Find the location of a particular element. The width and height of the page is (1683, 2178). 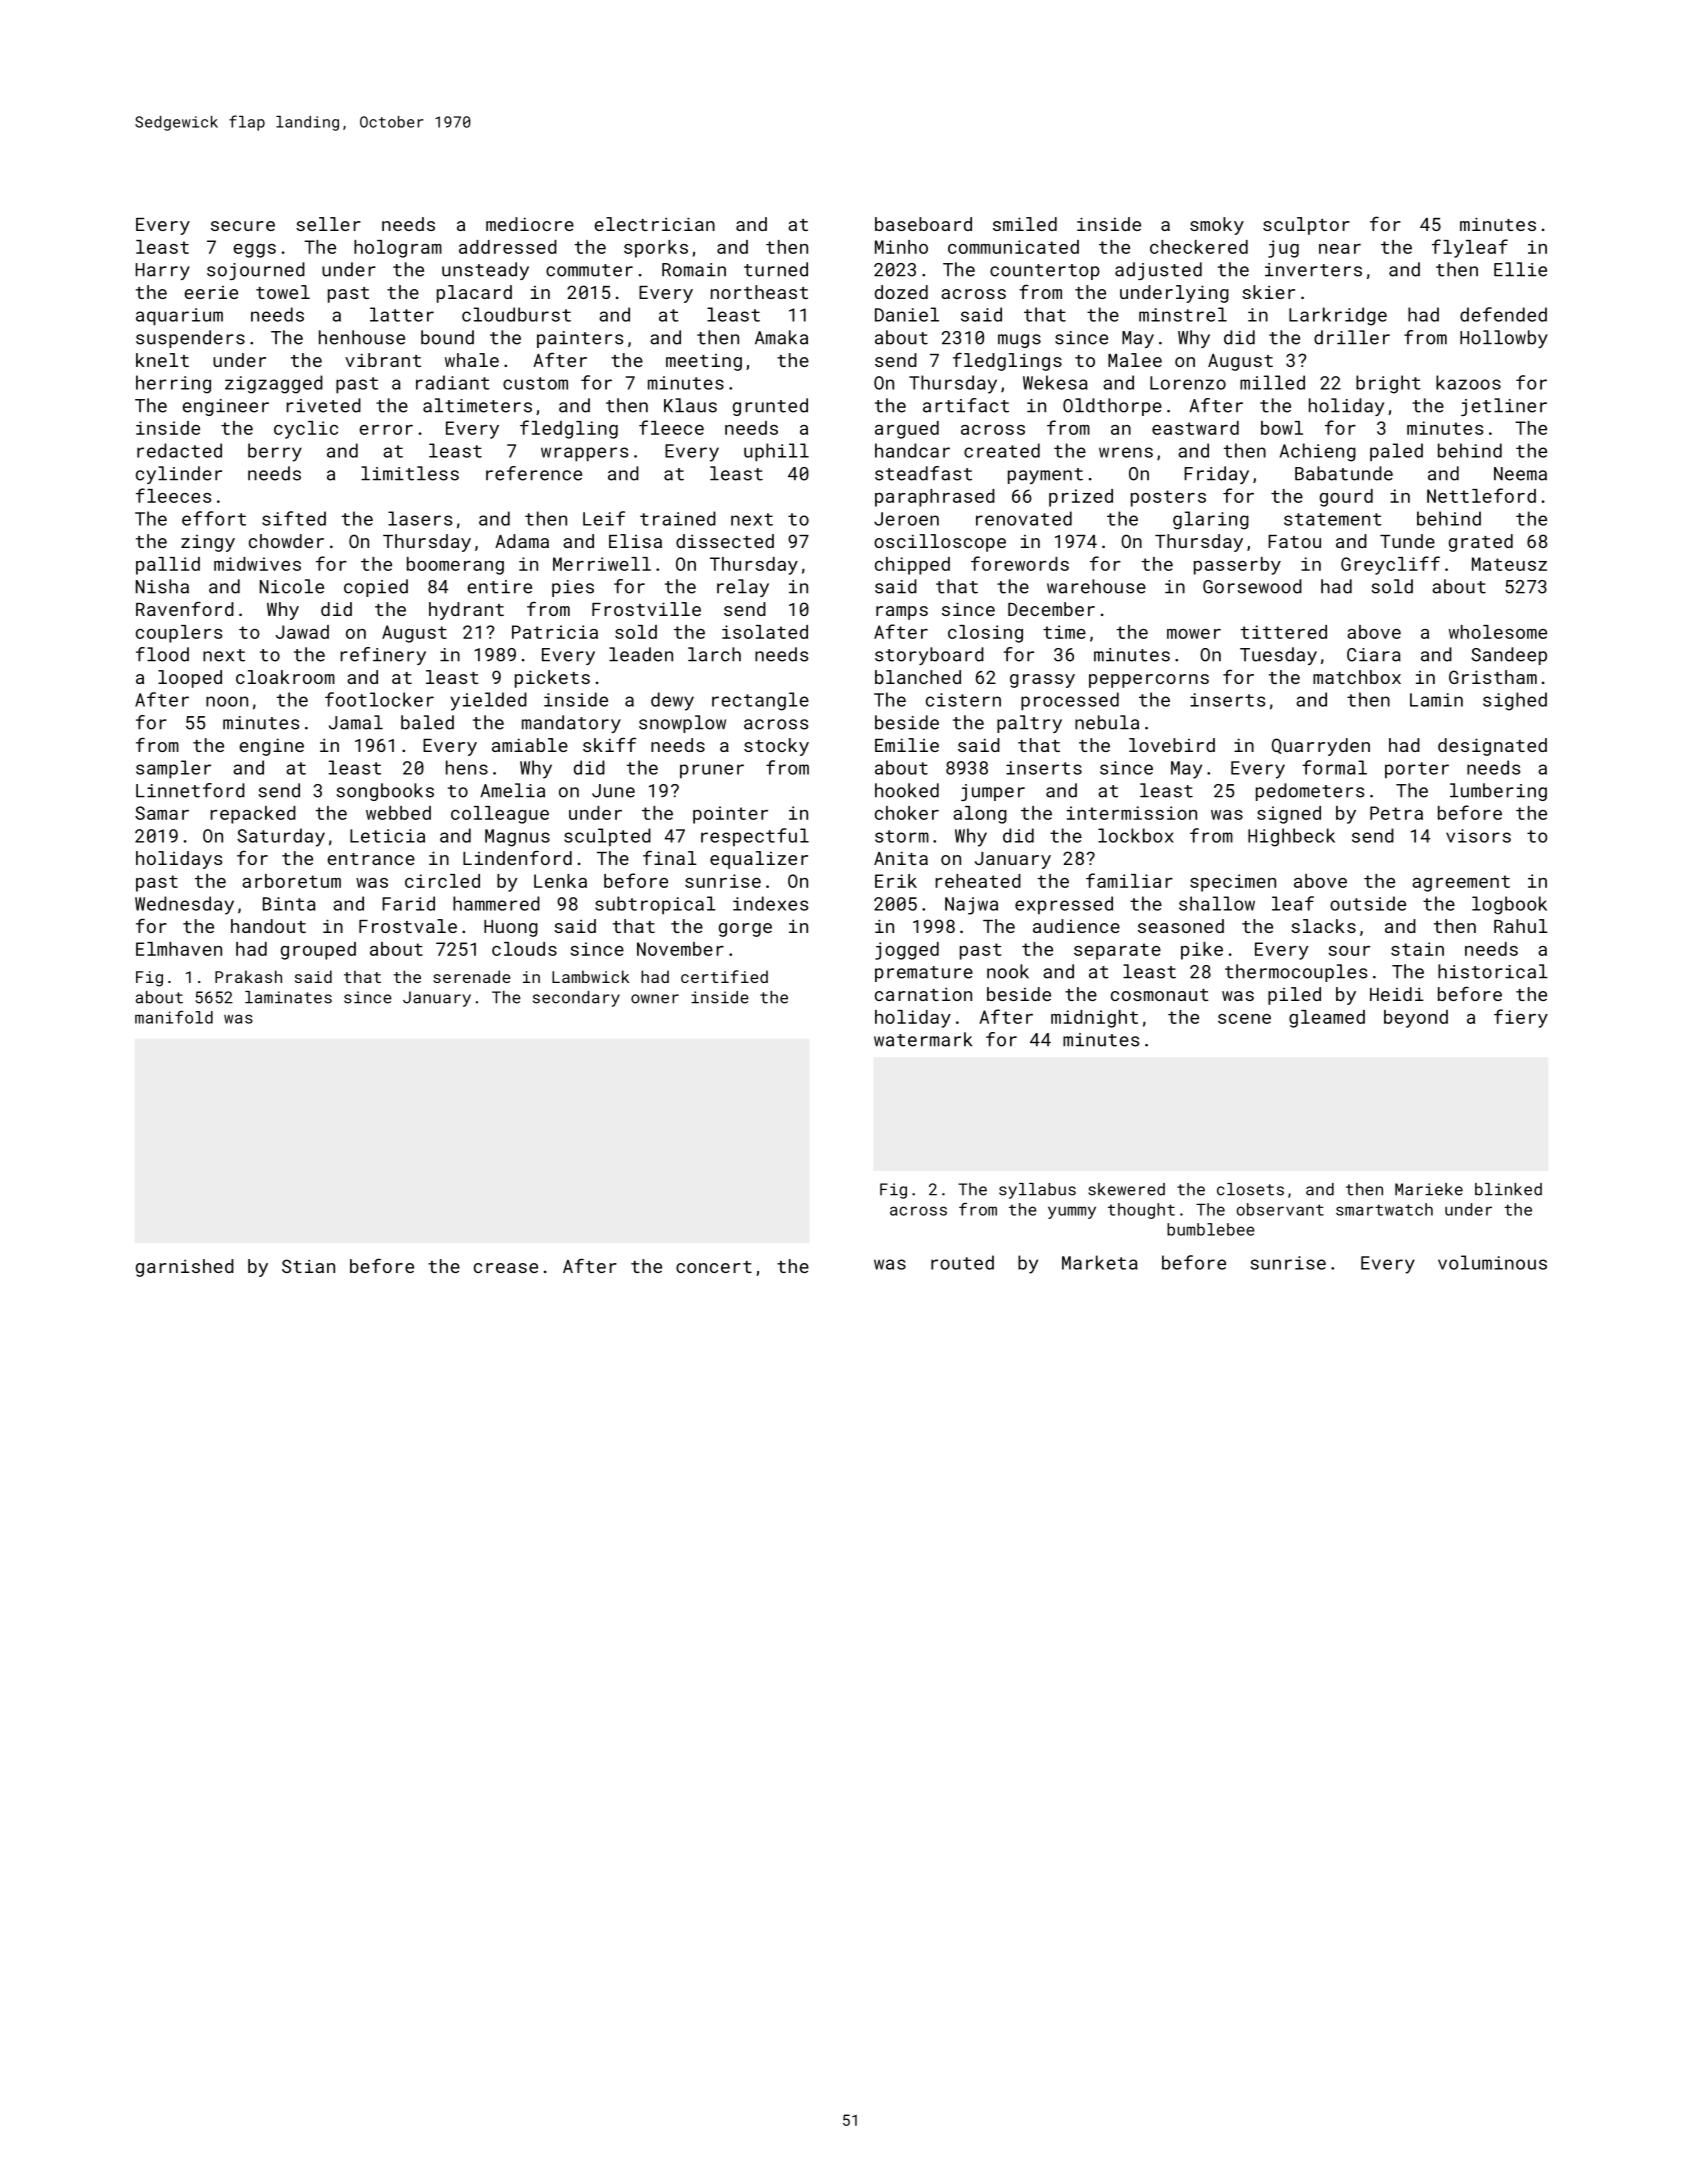

warehouse is located at coordinates (1096, 586).
